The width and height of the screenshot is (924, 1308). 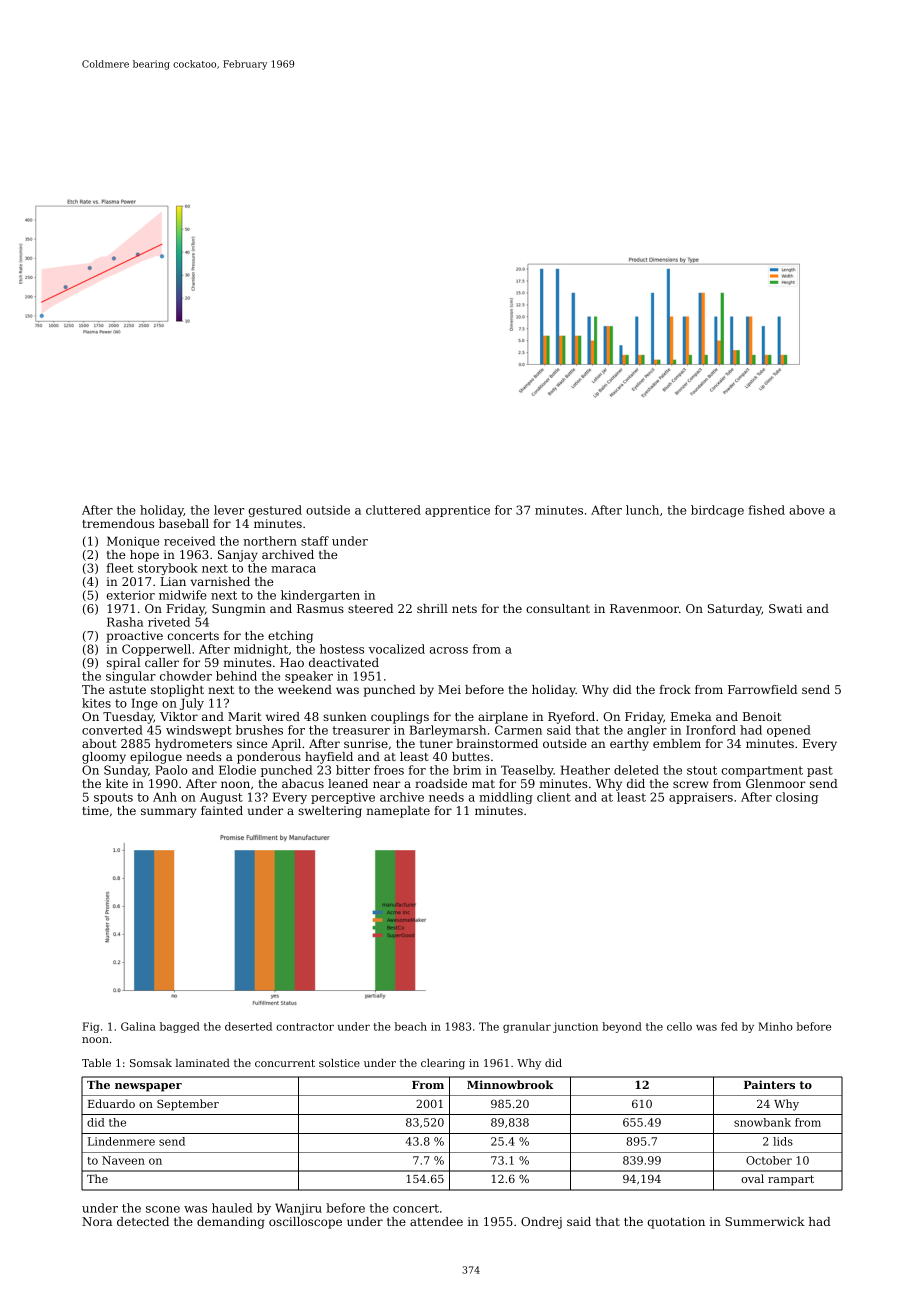 What do you see at coordinates (305, 1027) in the screenshot?
I see `contractor` at bounding box center [305, 1027].
